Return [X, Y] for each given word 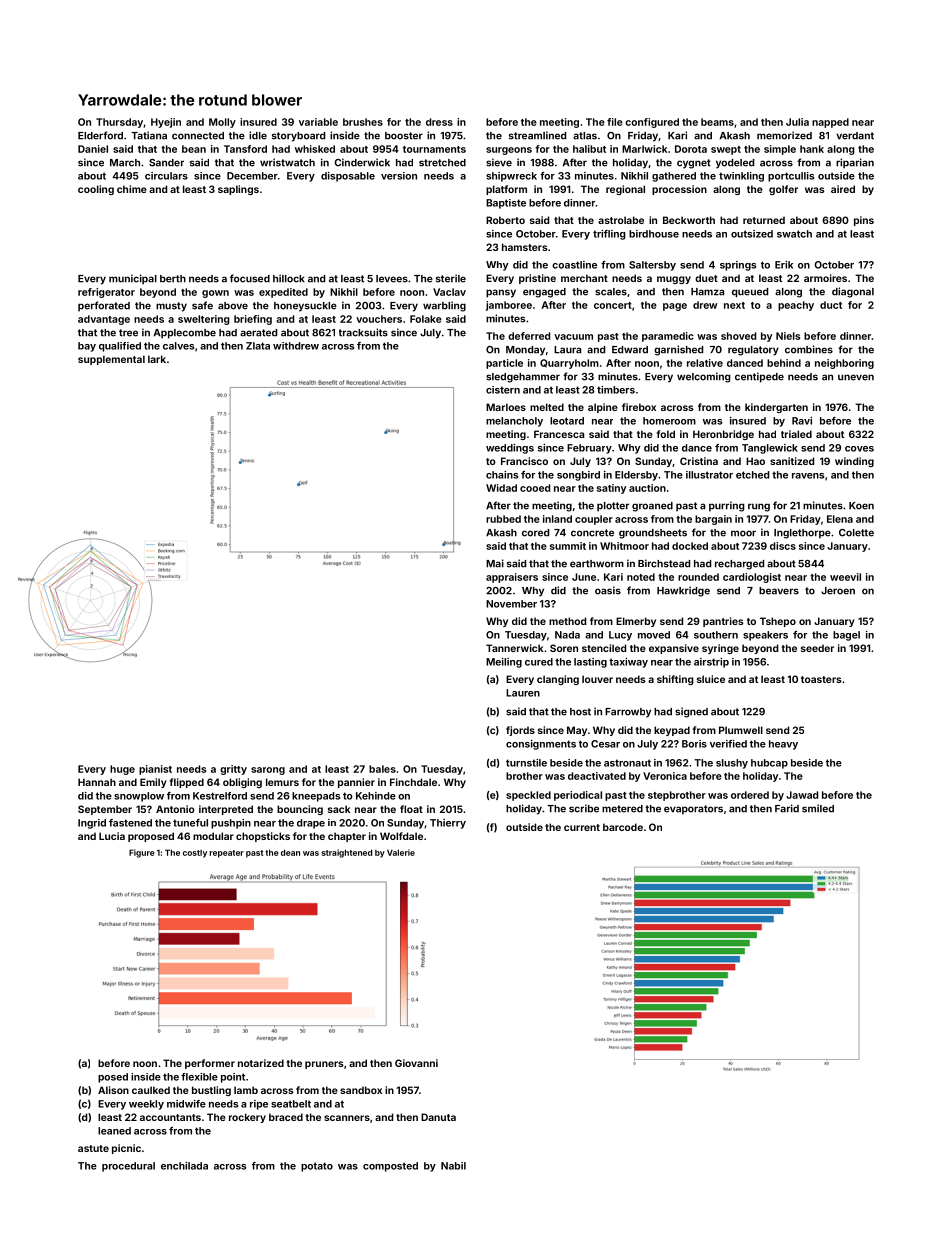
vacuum [573, 337]
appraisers [512, 578]
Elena [840, 519]
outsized [752, 234]
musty [171, 307]
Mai [495, 563]
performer [210, 1064]
